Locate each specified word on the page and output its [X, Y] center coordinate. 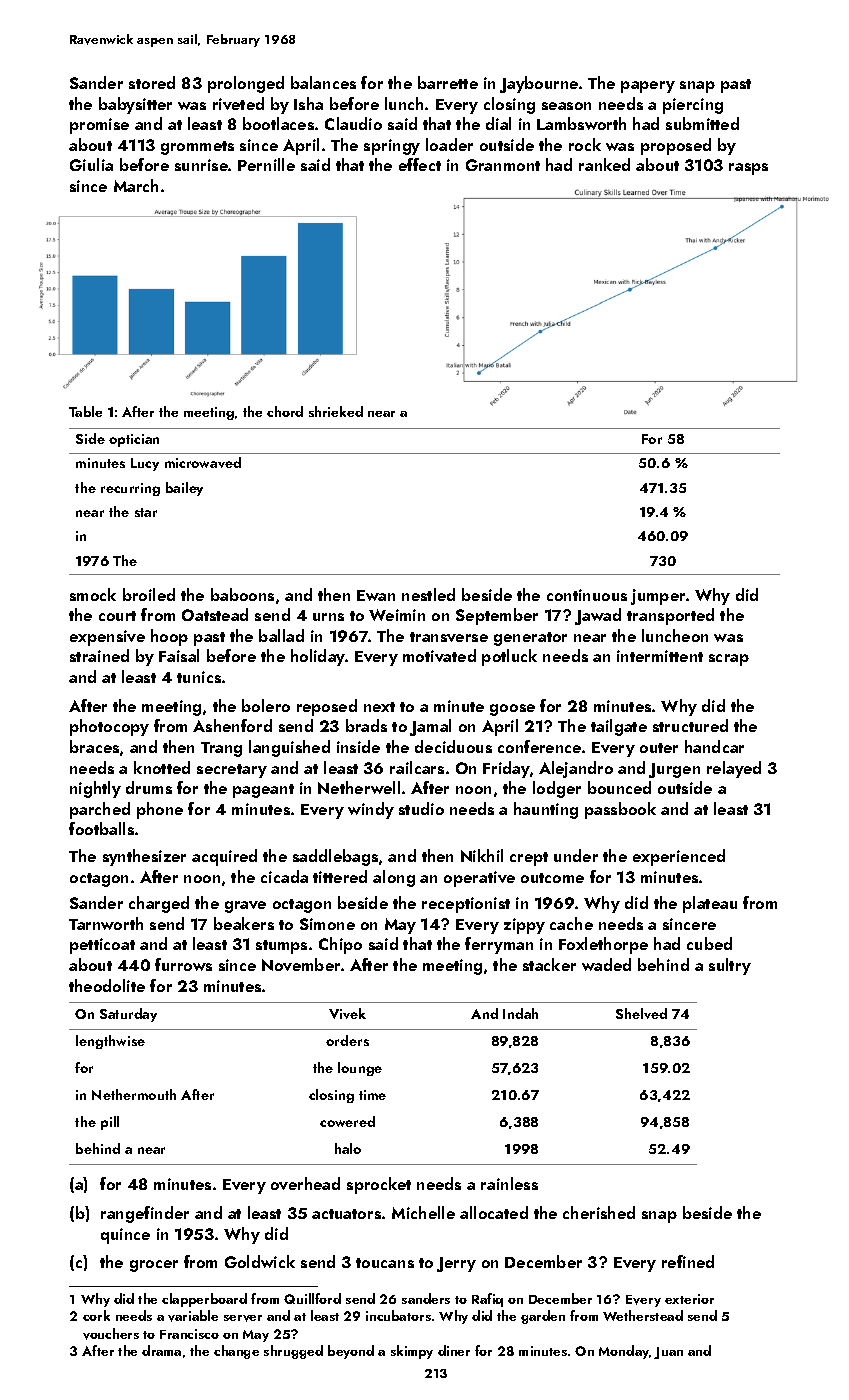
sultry [730, 966]
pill [110, 1123]
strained [99, 655]
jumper [658, 597]
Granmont [503, 165]
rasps [748, 169]
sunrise [202, 165]
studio [421, 808]
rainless [509, 1183]
